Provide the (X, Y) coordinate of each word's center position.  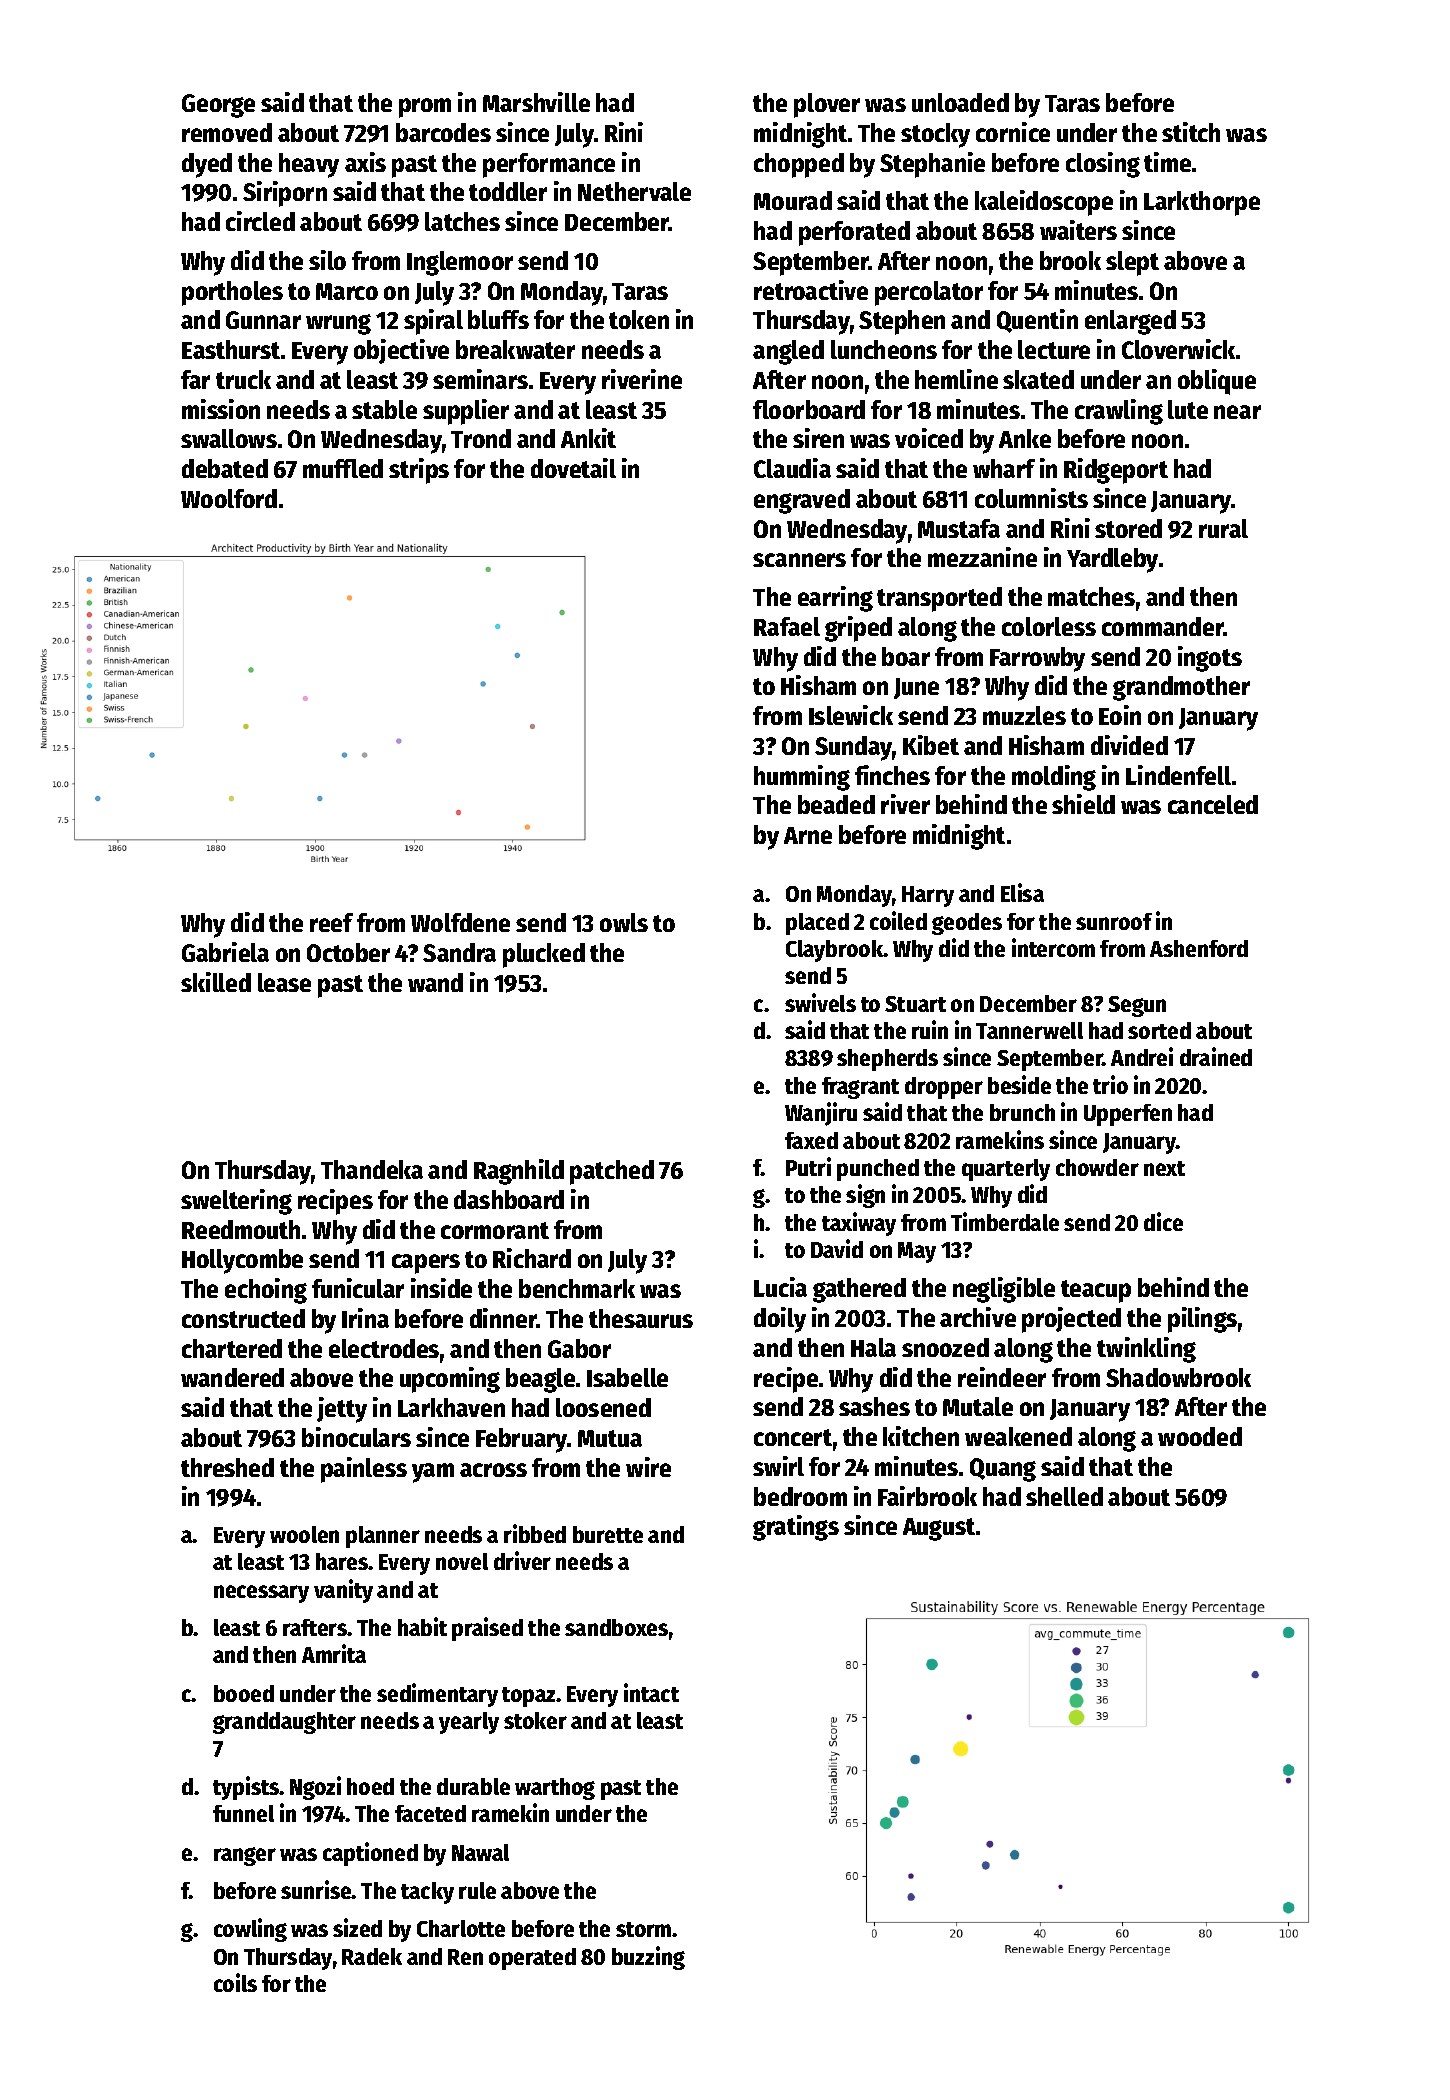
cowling (250, 1930)
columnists (1031, 498)
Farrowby (1037, 659)
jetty (342, 1410)
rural (1223, 528)
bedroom (800, 1496)
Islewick (851, 715)
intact (651, 1692)
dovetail (573, 468)
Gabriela (225, 952)
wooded (1200, 1436)
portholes (232, 293)
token (639, 319)
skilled (216, 982)
